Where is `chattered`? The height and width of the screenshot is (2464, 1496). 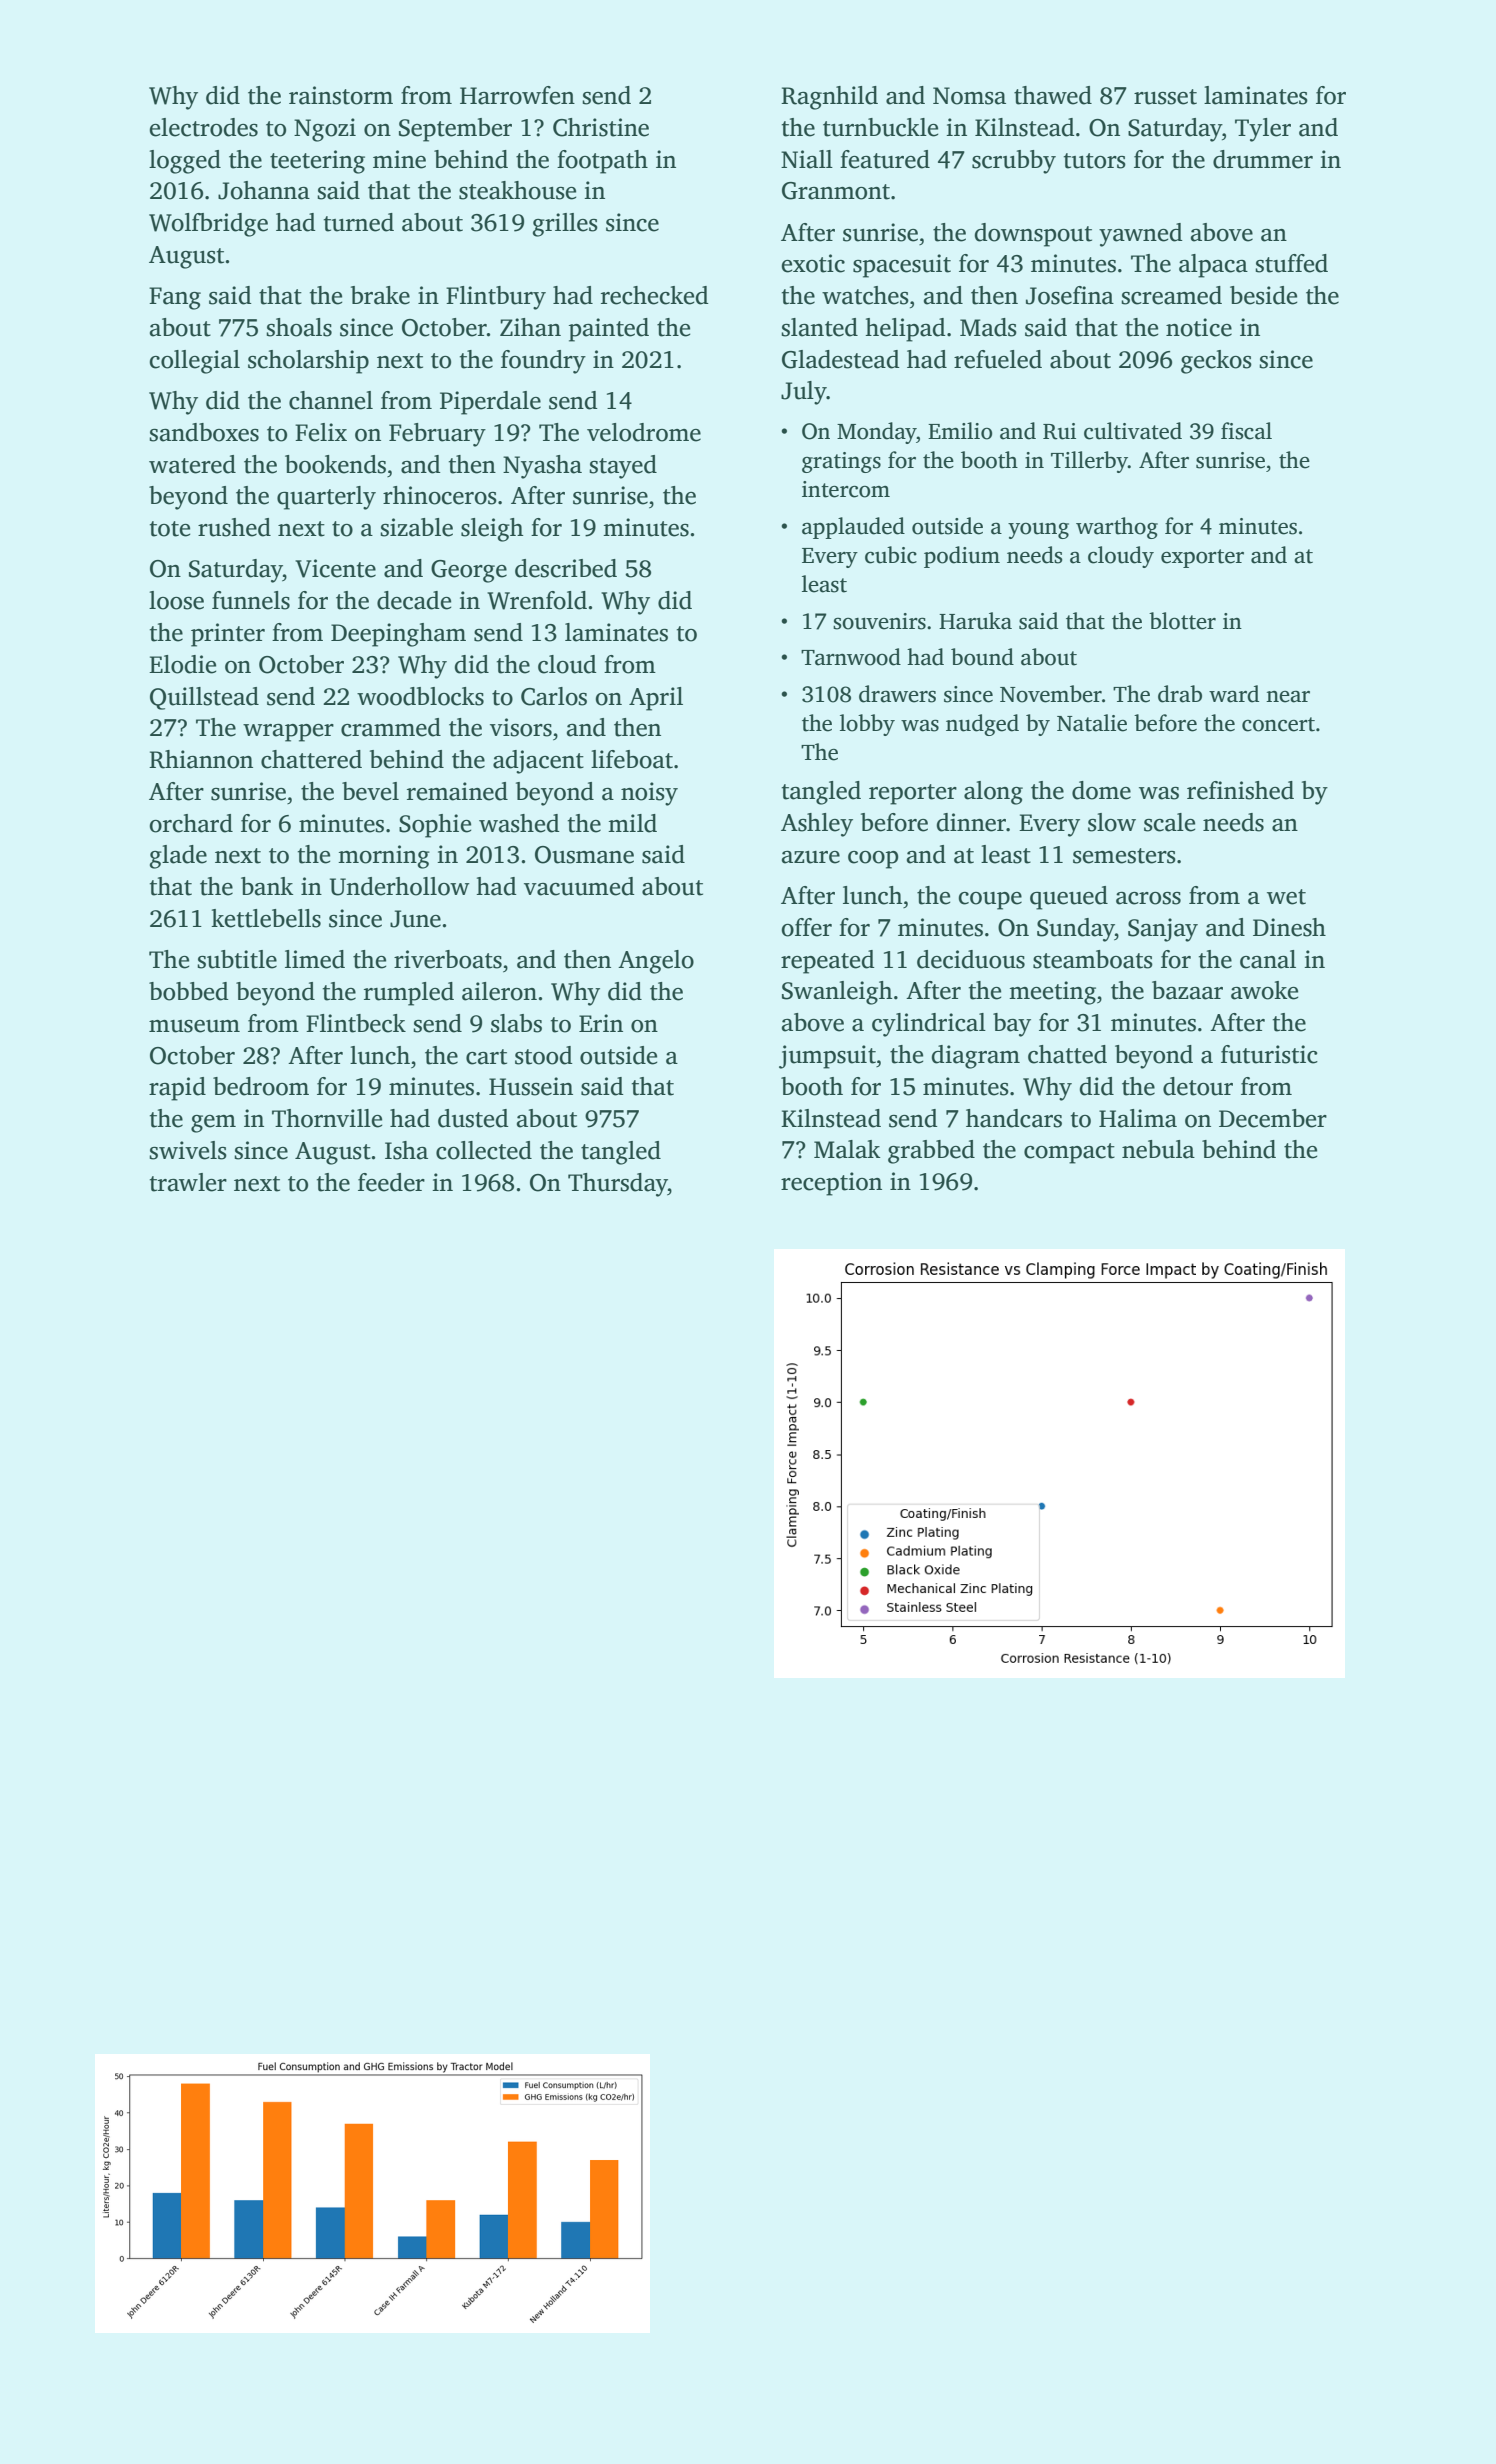 chattered is located at coordinates (311, 759).
